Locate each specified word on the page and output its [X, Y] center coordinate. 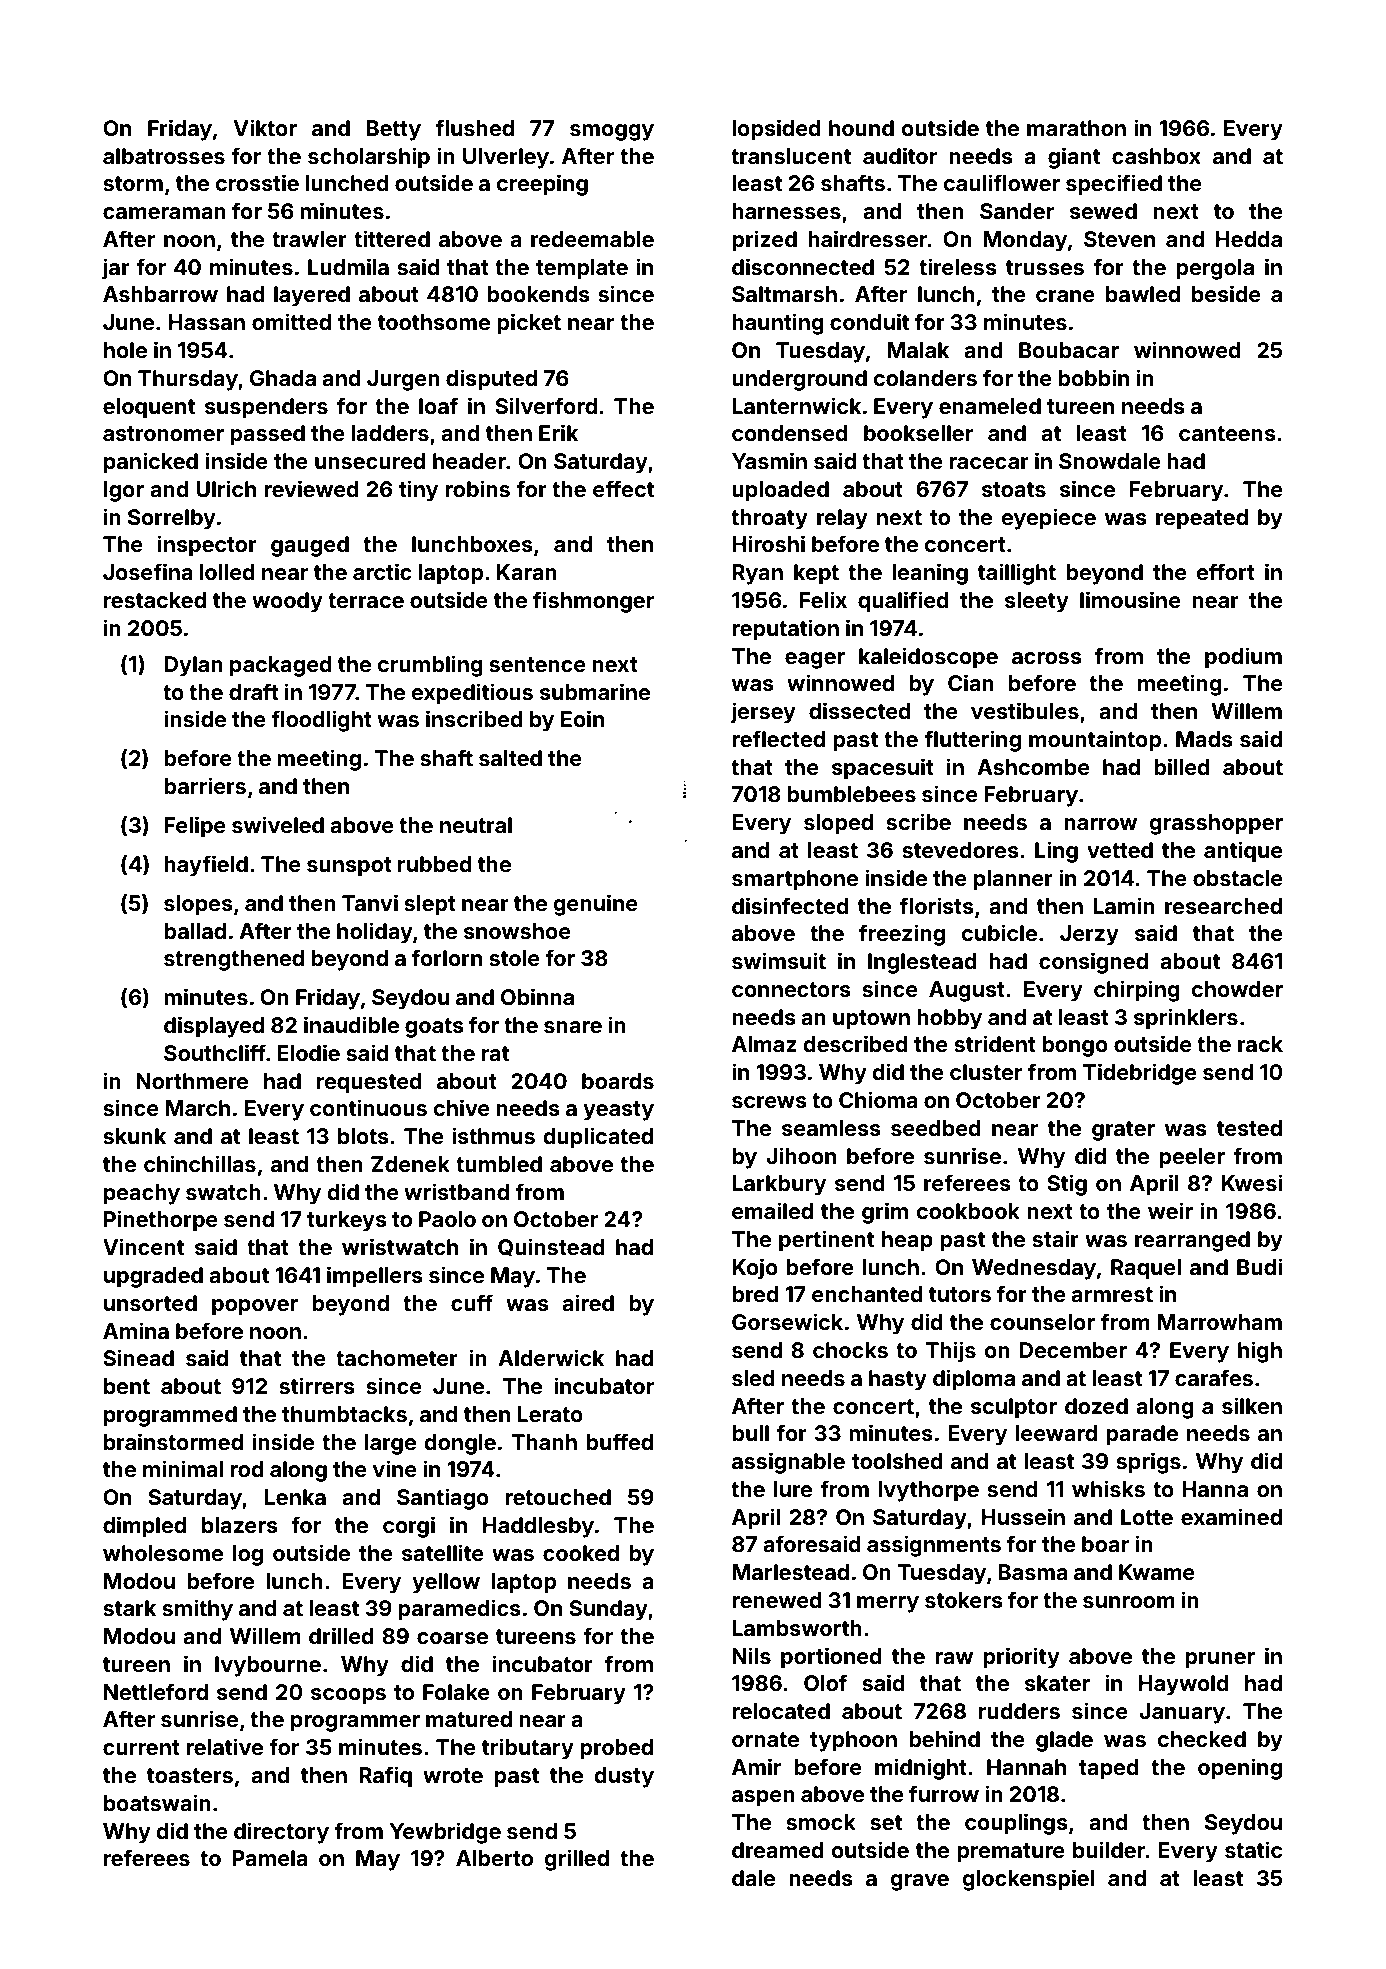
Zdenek [410, 1164]
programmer [355, 1723]
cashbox [1156, 156]
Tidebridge [1140, 1074]
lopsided [776, 130]
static [1253, 1849]
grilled [577, 1860]
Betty [393, 130]
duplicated [598, 1138]
